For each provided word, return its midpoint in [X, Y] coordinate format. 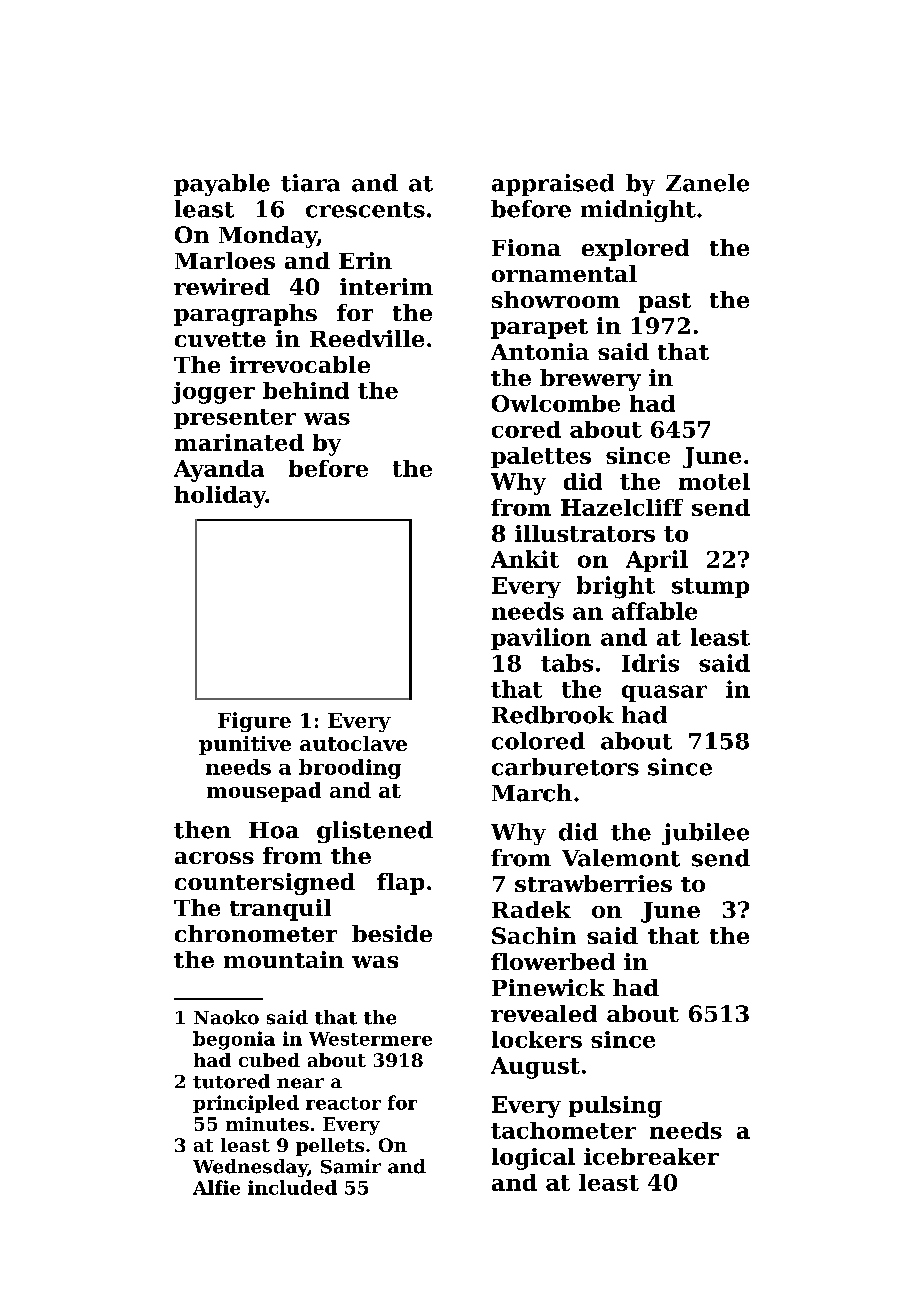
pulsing [615, 1107]
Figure [254, 722]
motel [714, 481]
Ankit [525, 559]
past [665, 303]
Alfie [216, 1187]
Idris [650, 663]
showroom [556, 299]
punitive [245, 745]
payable [222, 185]
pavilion [541, 639]
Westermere [370, 1039]
